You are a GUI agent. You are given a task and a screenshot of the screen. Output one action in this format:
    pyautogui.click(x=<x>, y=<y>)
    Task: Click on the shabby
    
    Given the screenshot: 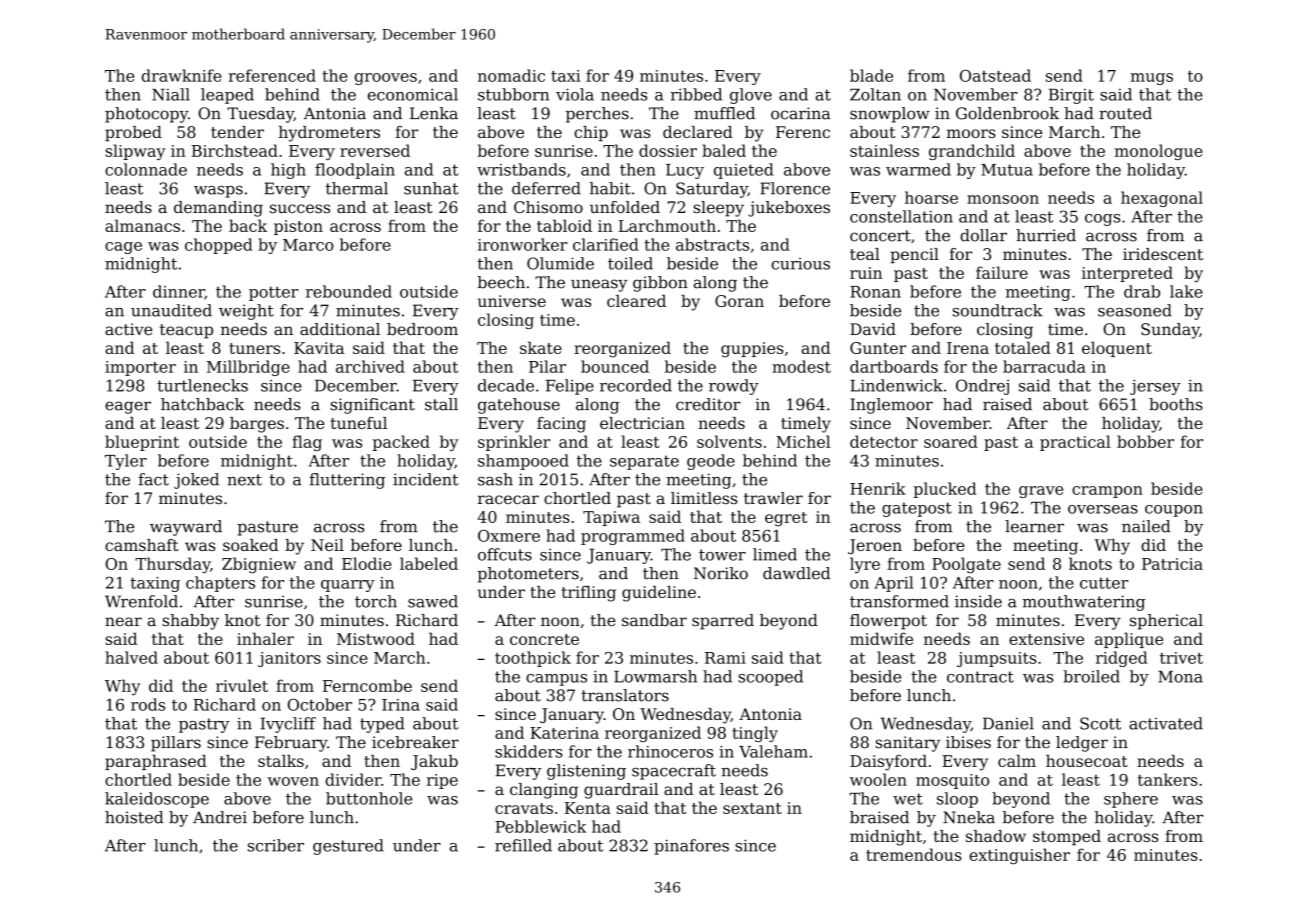 What is the action you would take?
    pyautogui.click(x=190, y=622)
